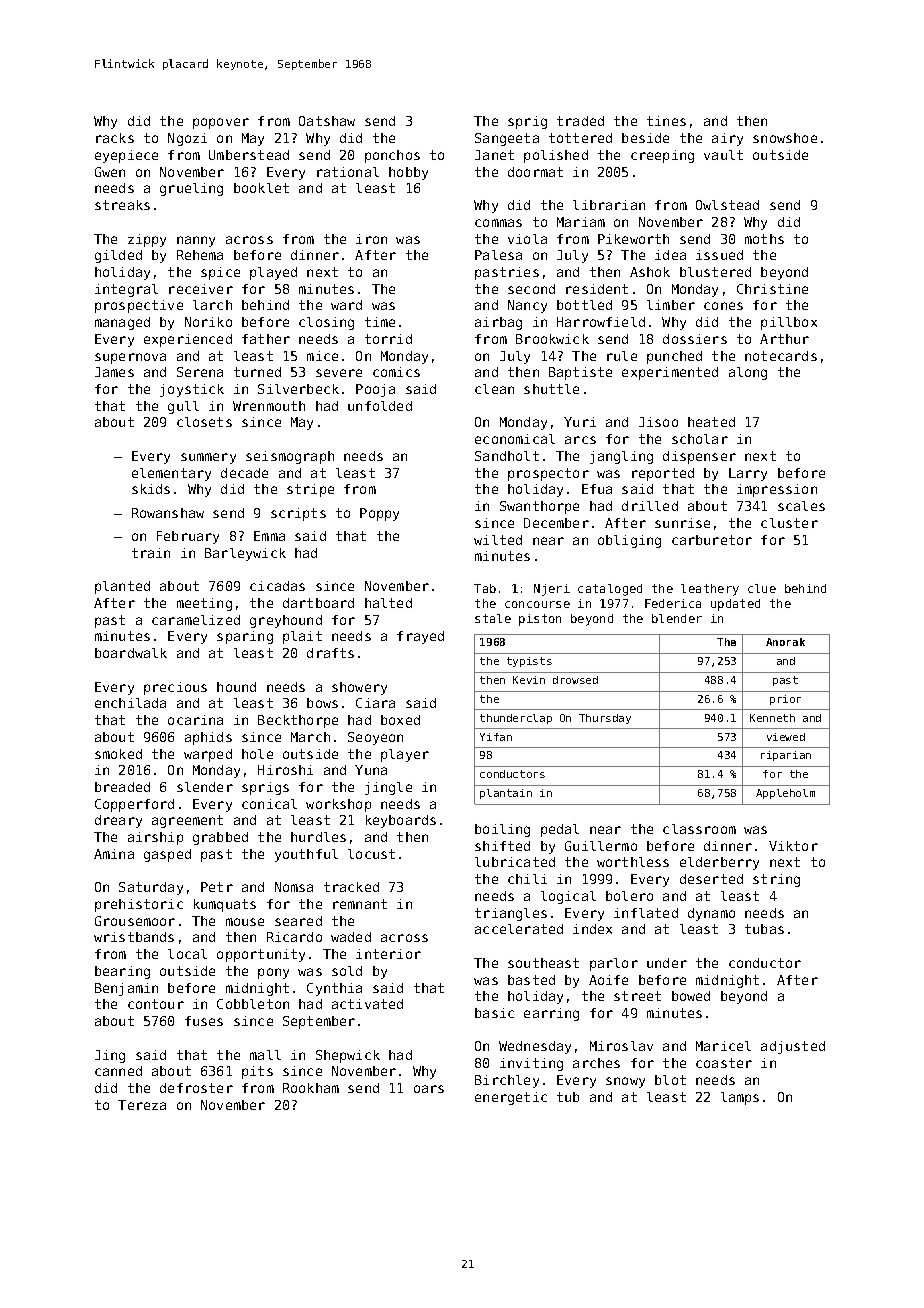  Describe the element at coordinates (420, 637) in the screenshot. I see `frayed` at that location.
